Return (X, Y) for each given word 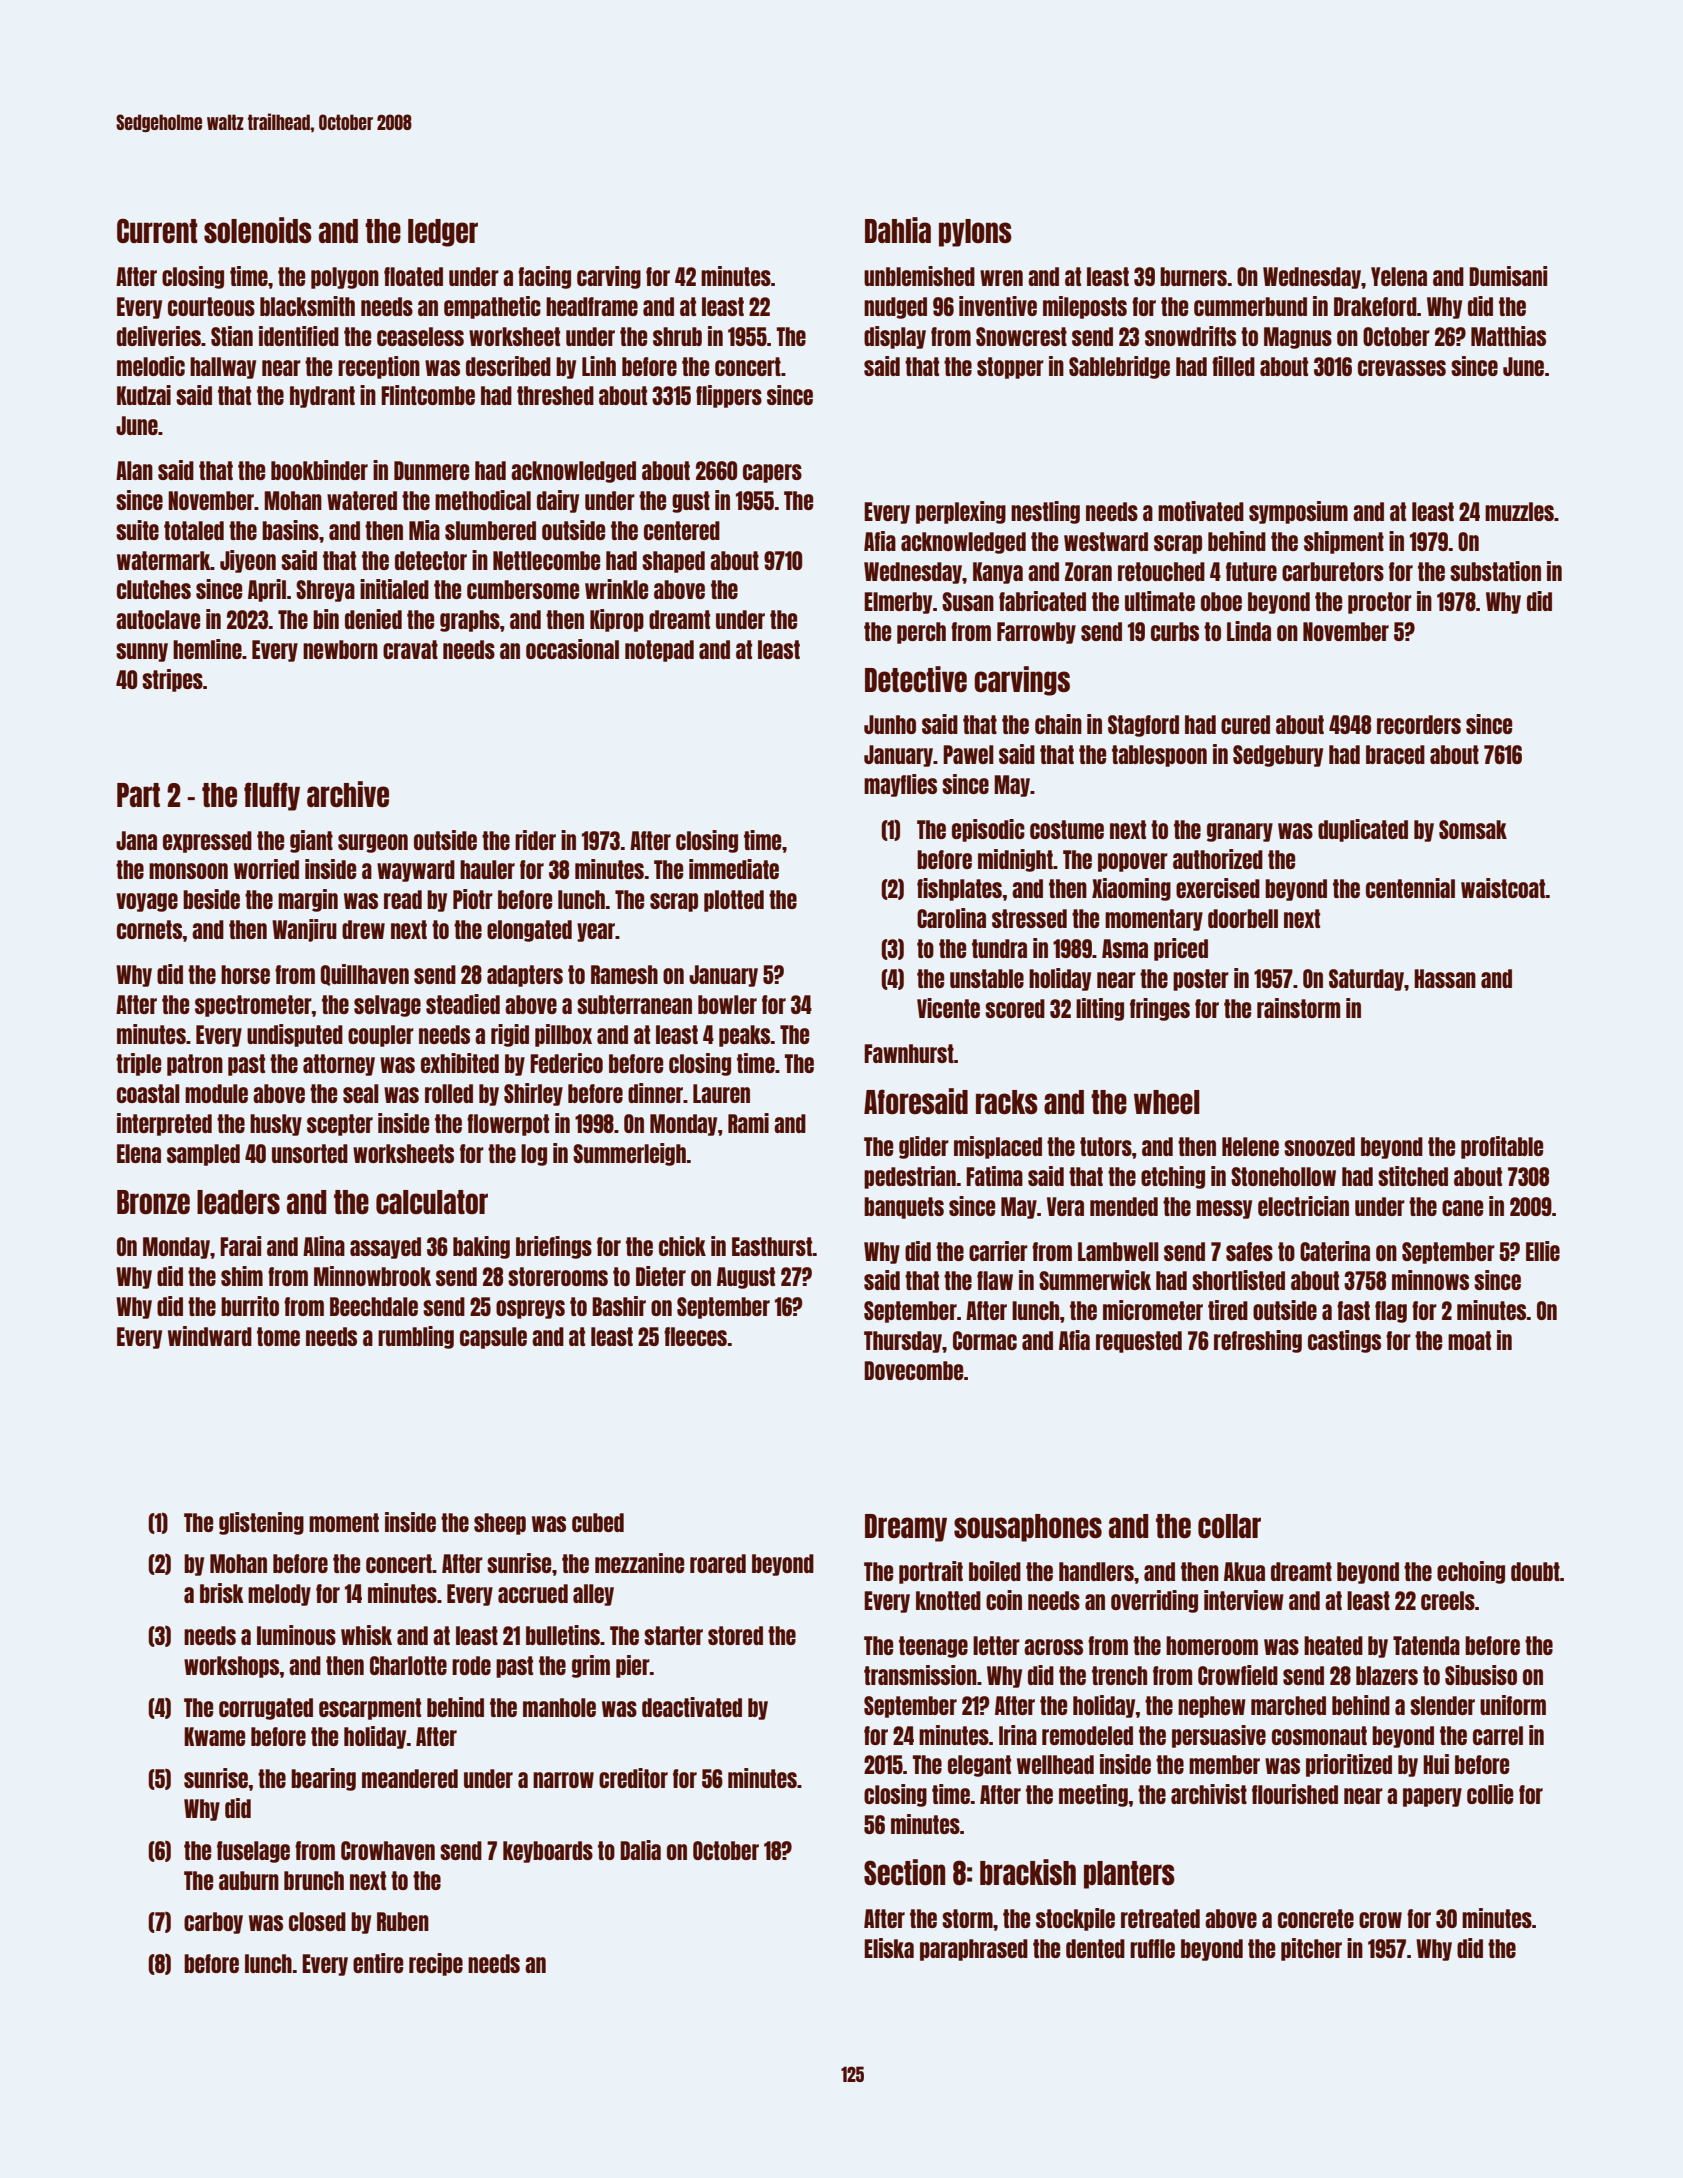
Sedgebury (1278, 756)
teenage (933, 1647)
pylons (975, 233)
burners (1193, 276)
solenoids (258, 230)
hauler (487, 869)
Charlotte (408, 1665)
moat (1469, 1340)
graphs (470, 621)
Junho (890, 724)
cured (1245, 724)
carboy (213, 1923)
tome (278, 1336)
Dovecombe (913, 1370)
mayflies (900, 785)
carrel (1498, 1735)
